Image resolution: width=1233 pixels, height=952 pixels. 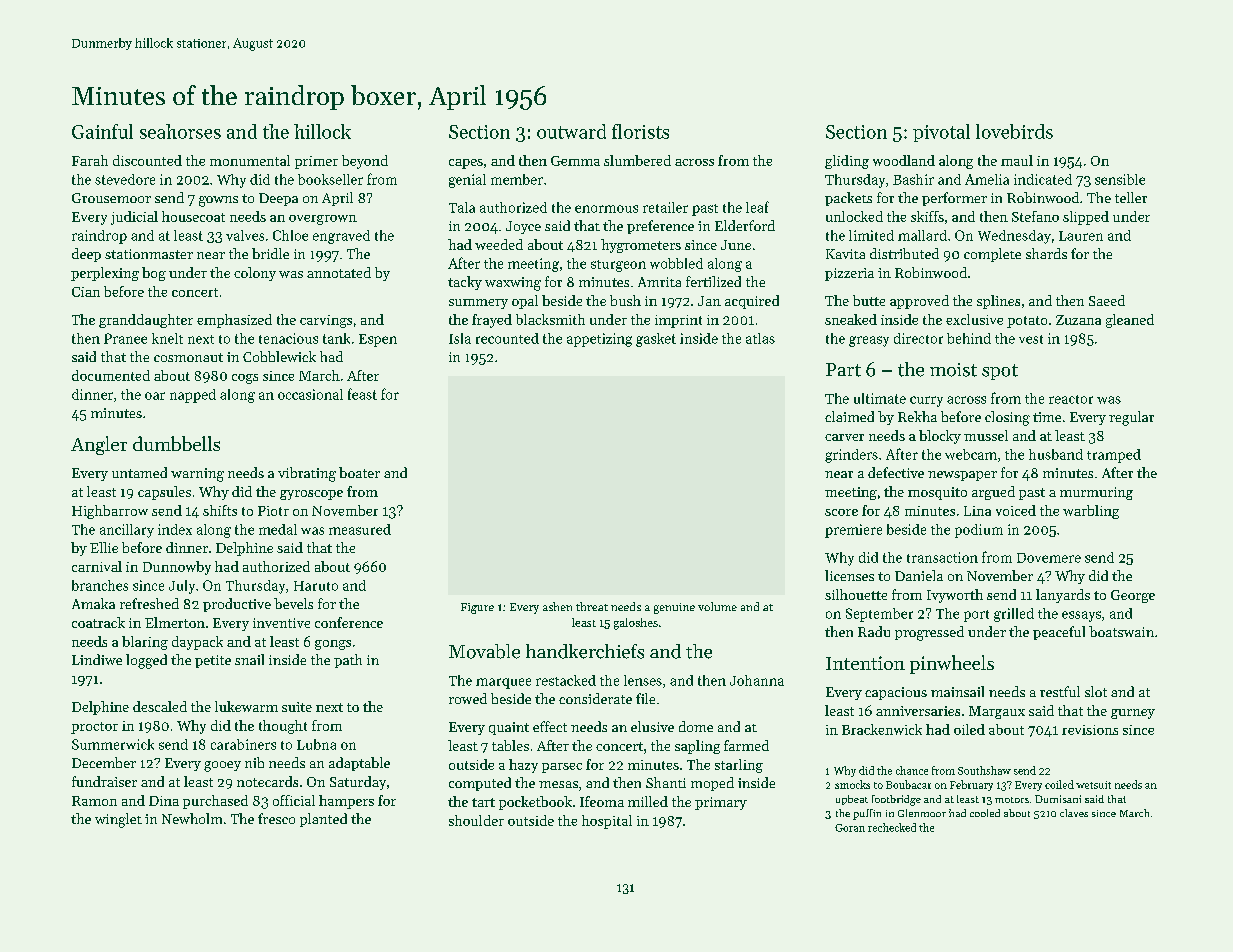 I want to click on claimed, so click(x=849, y=416).
